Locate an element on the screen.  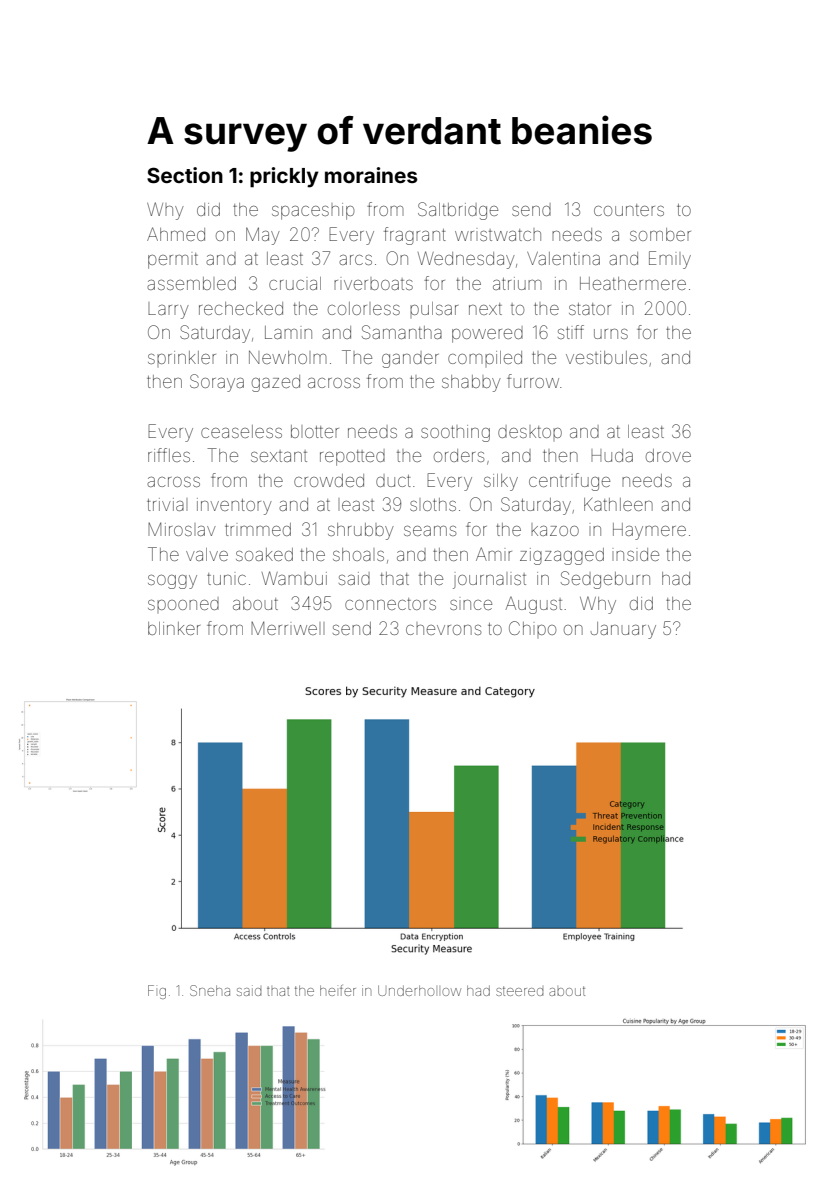
repotted is located at coordinates (352, 457).
